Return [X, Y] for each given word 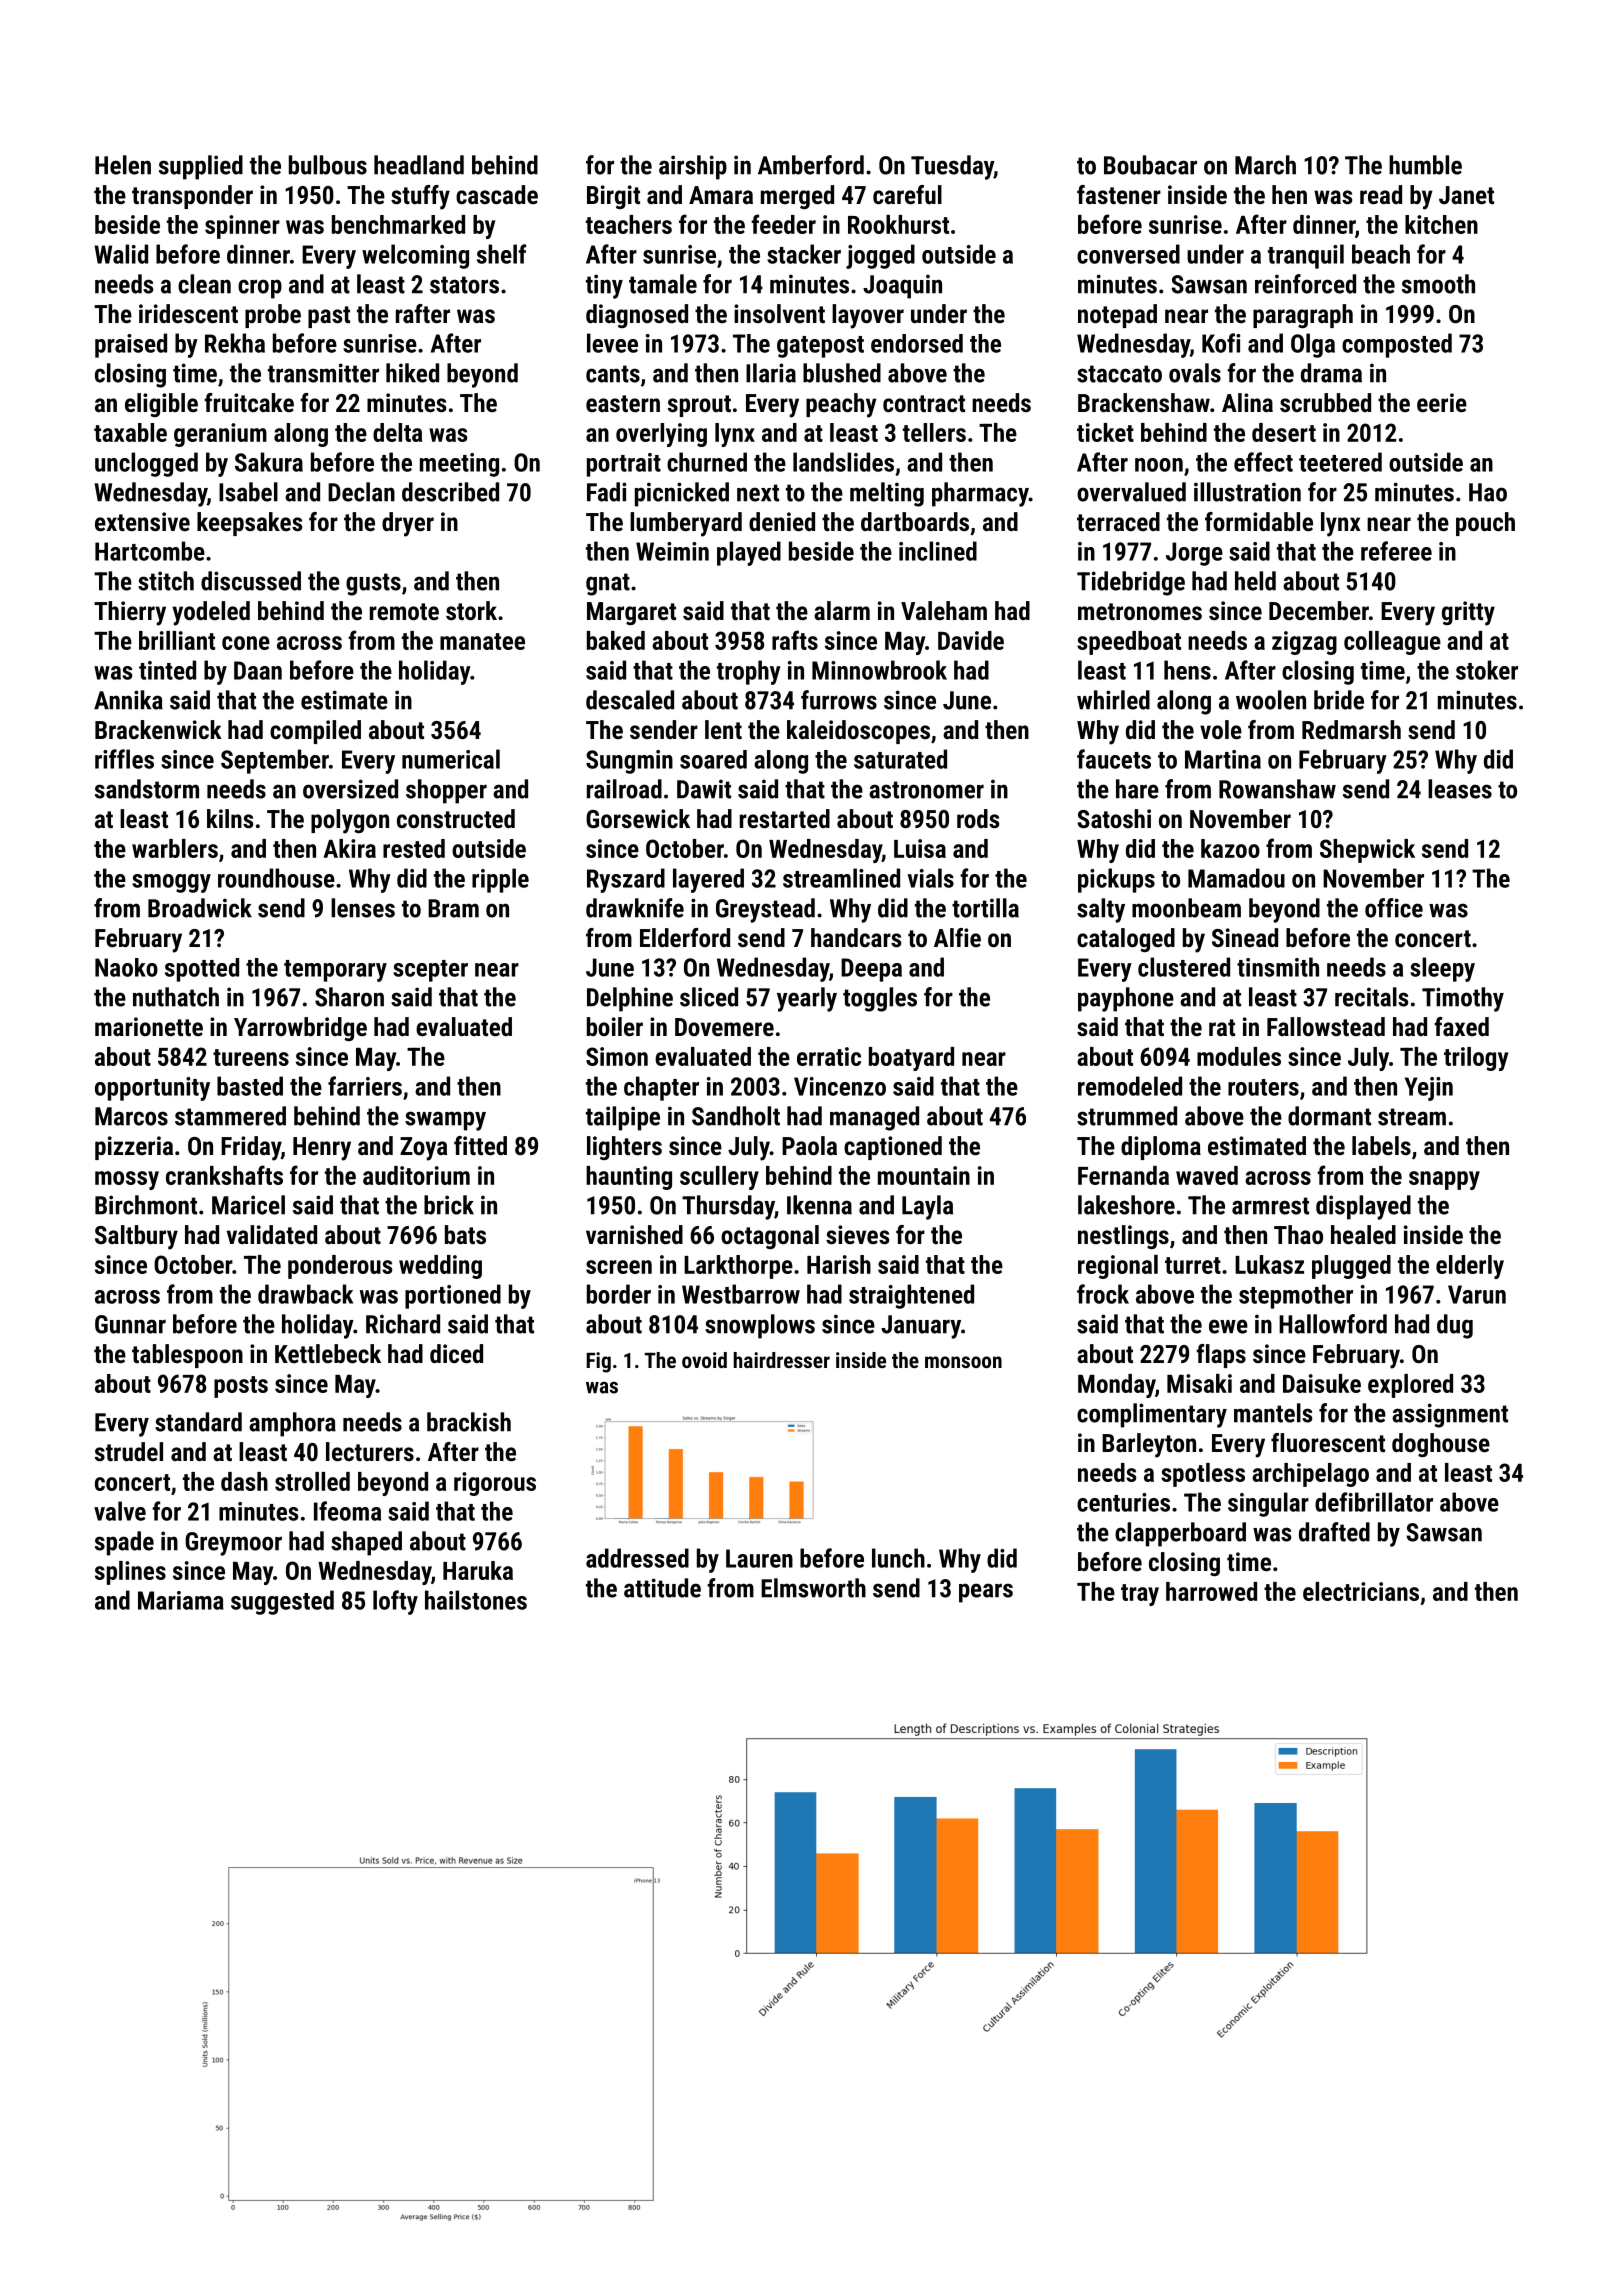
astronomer [926, 790]
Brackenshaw [1144, 402]
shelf [501, 254]
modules [1239, 1056]
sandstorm [147, 789]
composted [1397, 345]
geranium [220, 435]
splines [130, 1573]
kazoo [1230, 848]
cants [613, 374]
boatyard [911, 1059]
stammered [230, 1116]
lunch [898, 1558]
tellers [934, 432]
